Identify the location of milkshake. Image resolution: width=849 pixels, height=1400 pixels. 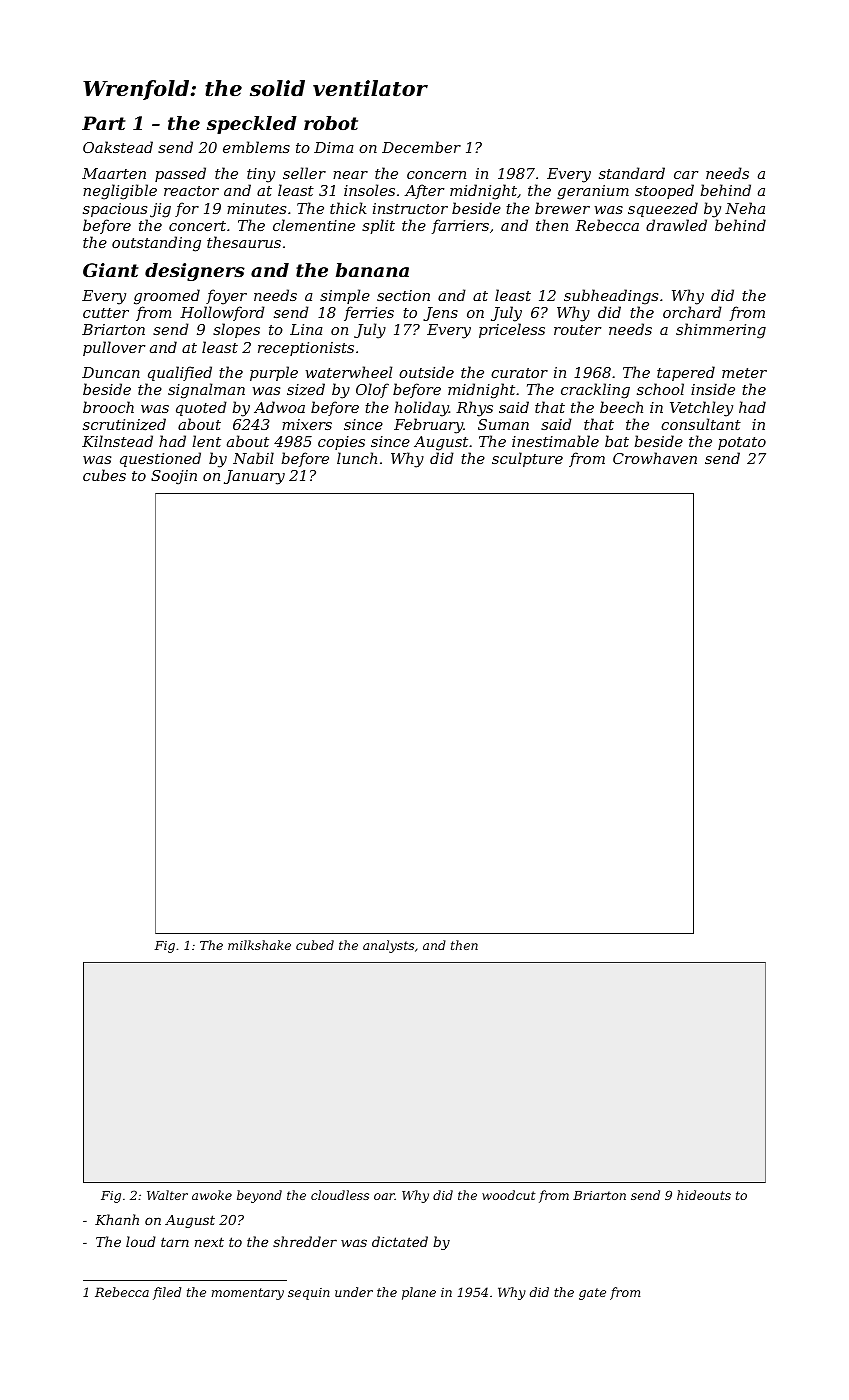
(259, 945).
